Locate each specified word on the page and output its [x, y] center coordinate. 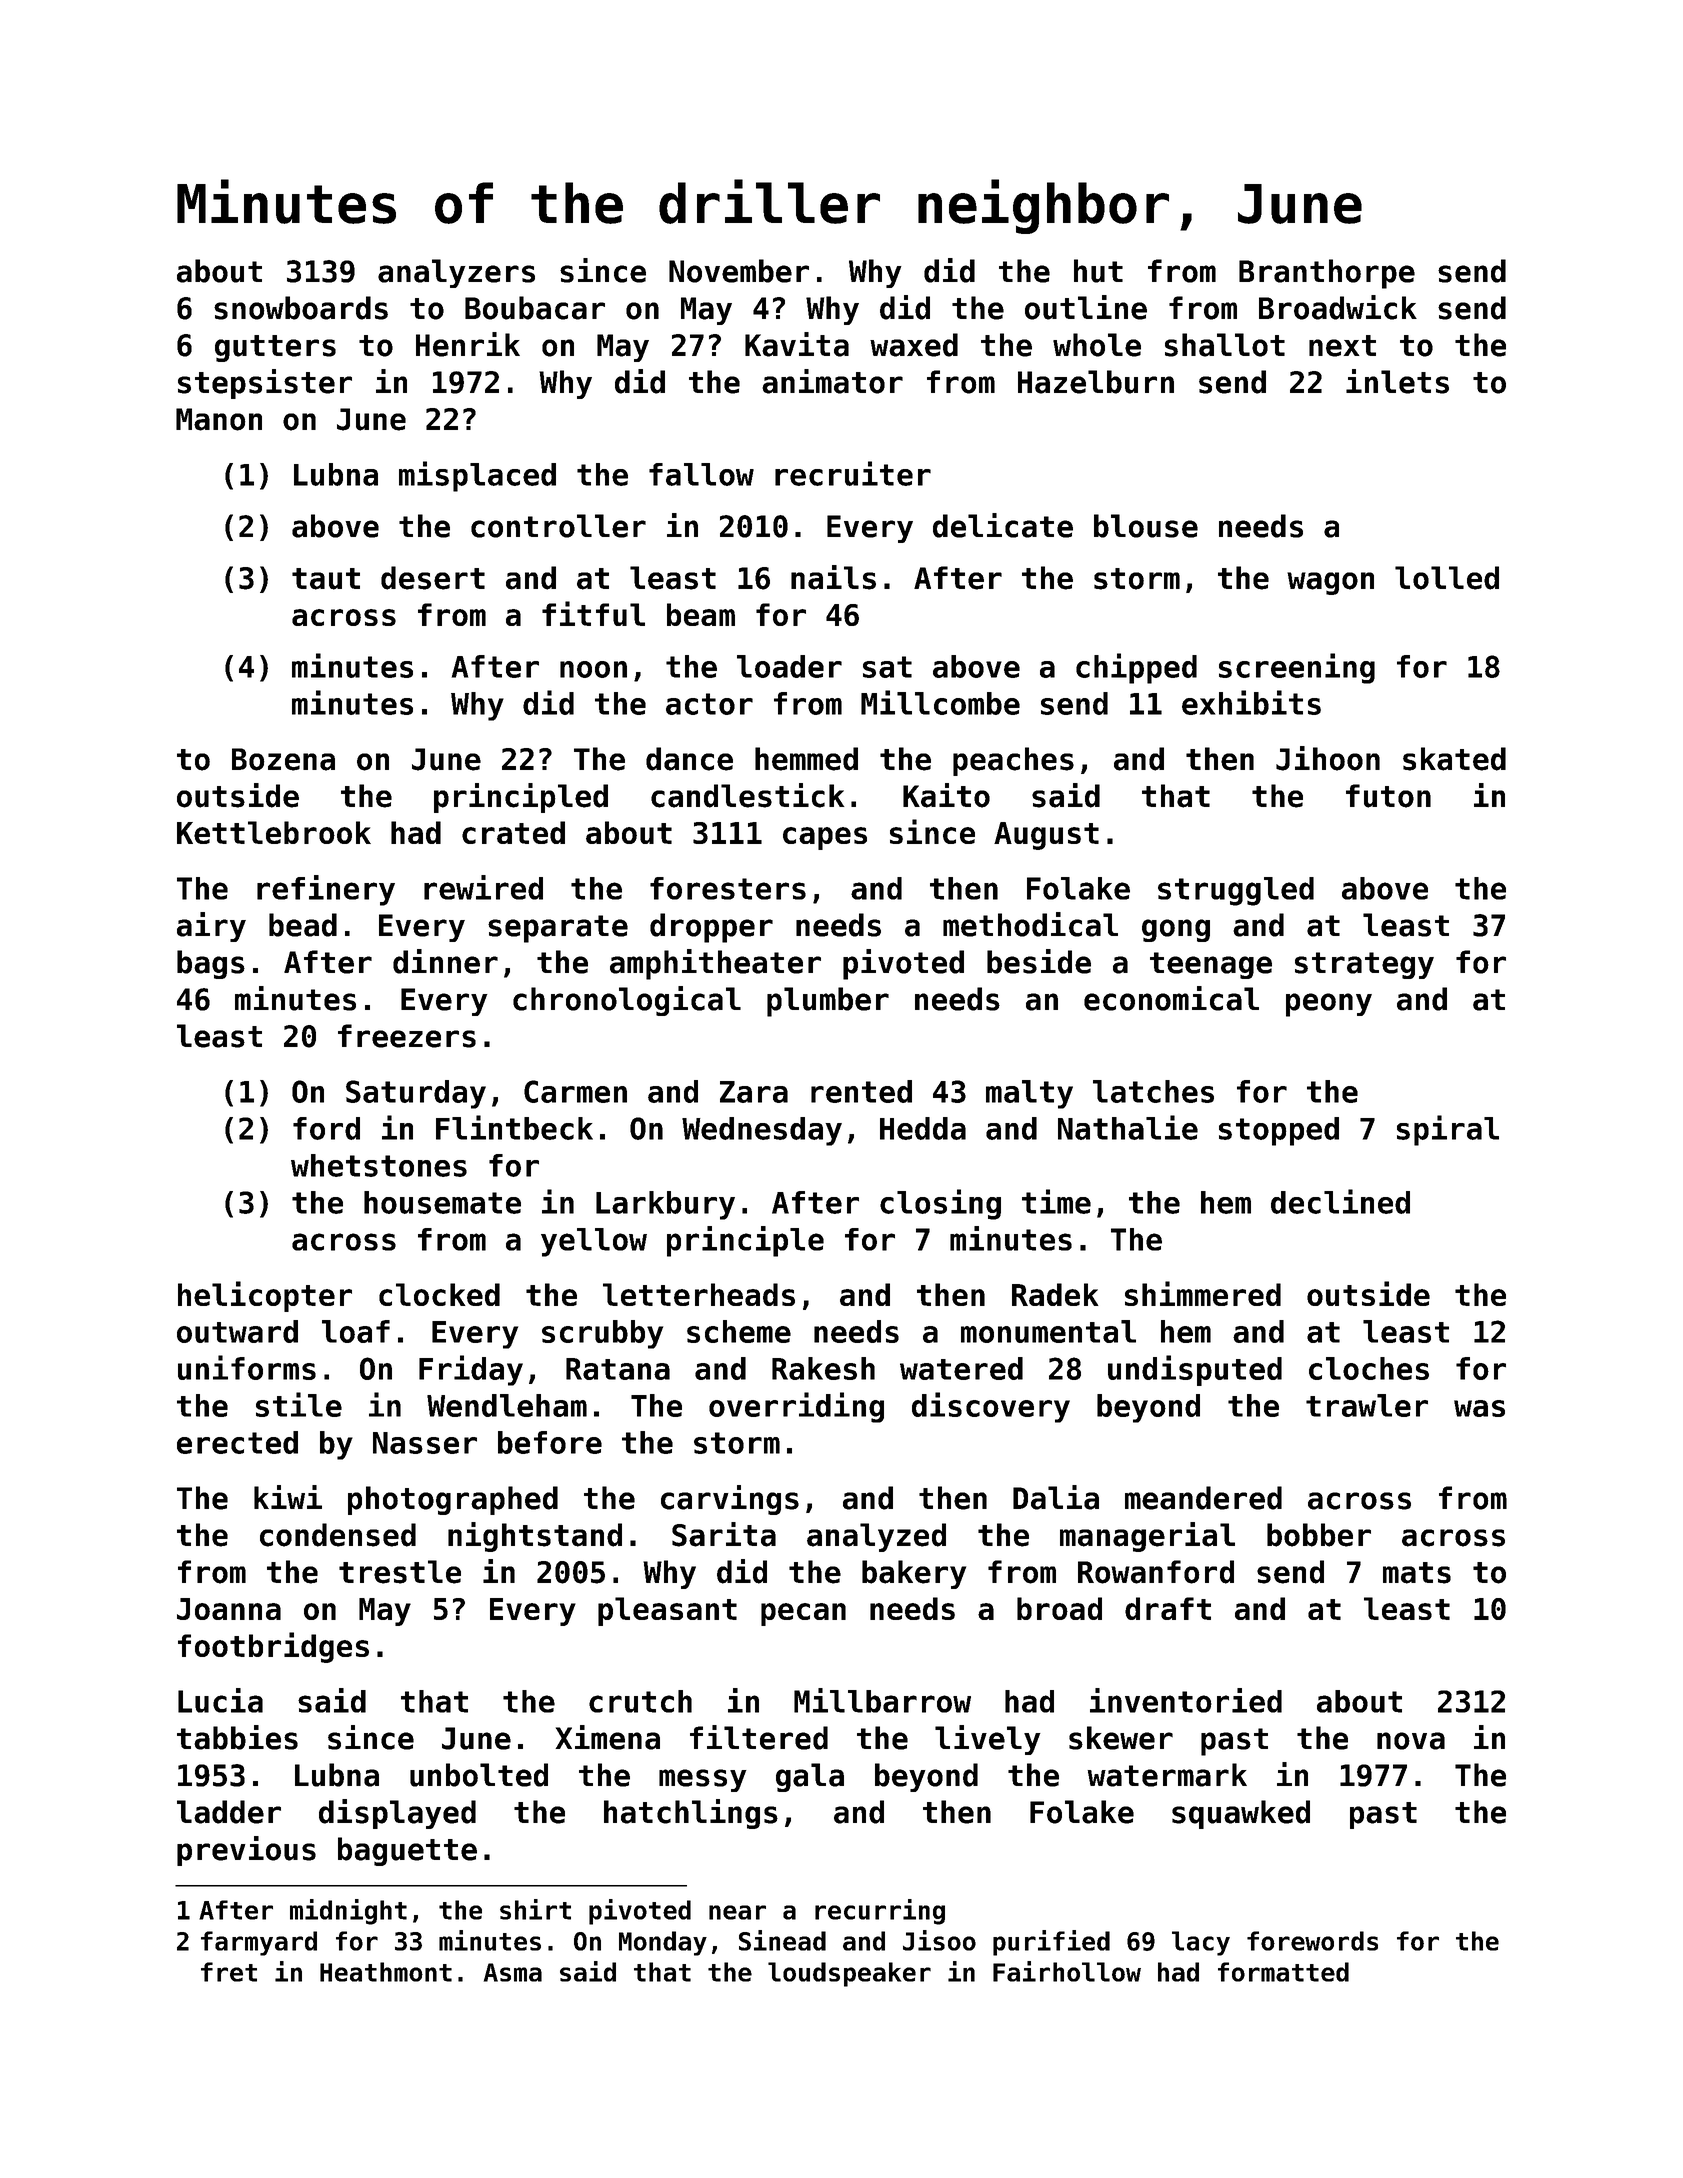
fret [229, 1972]
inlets [1397, 381]
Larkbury [665, 1205]
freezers [407, 1036]
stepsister [265, 384]
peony [1329, 1005]
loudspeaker [849, 1974]
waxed [914, 345]
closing [940, 1204]
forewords [1312, 1941]
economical [1171, 998]
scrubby [602, 1334]
